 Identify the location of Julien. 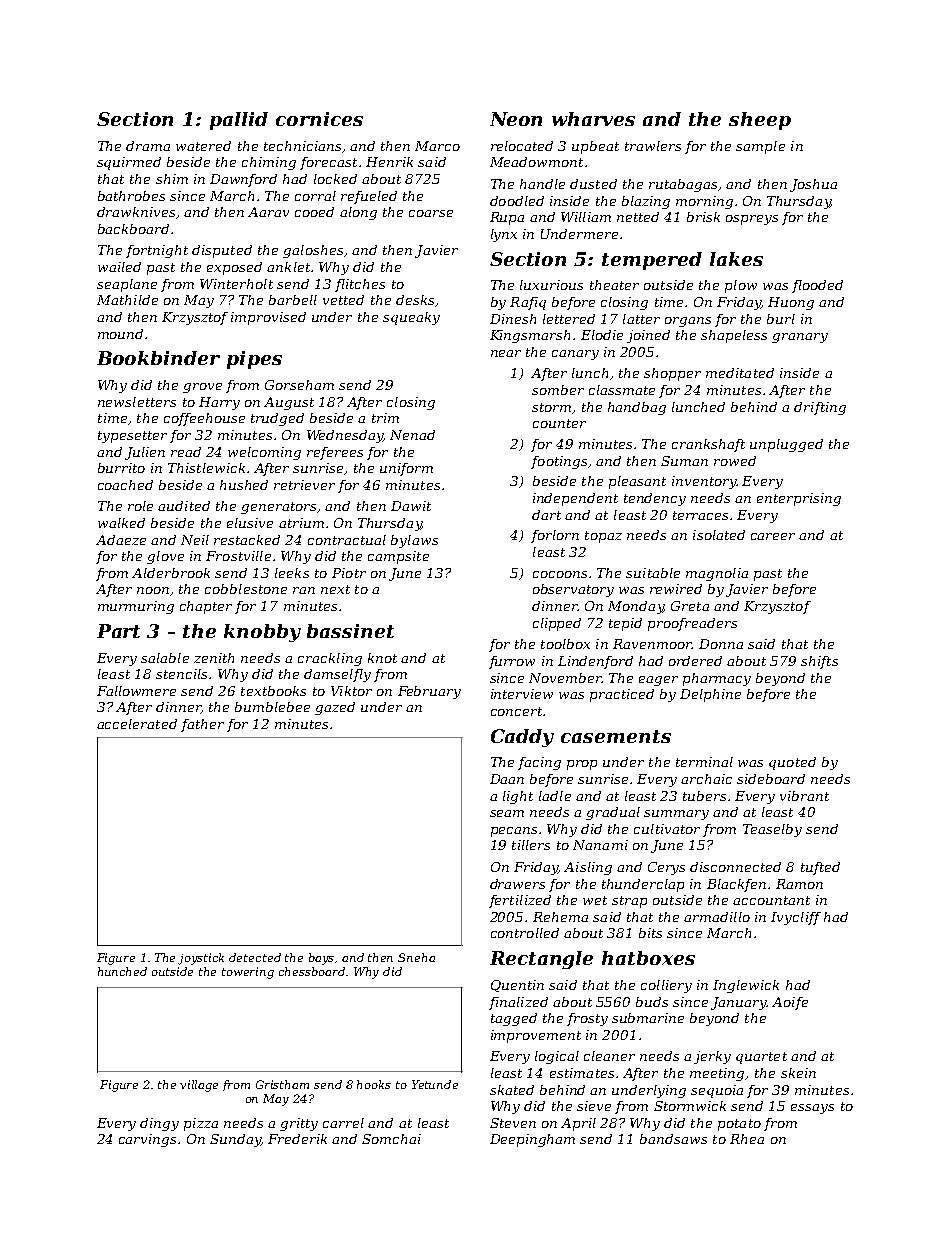
(145, 453).
